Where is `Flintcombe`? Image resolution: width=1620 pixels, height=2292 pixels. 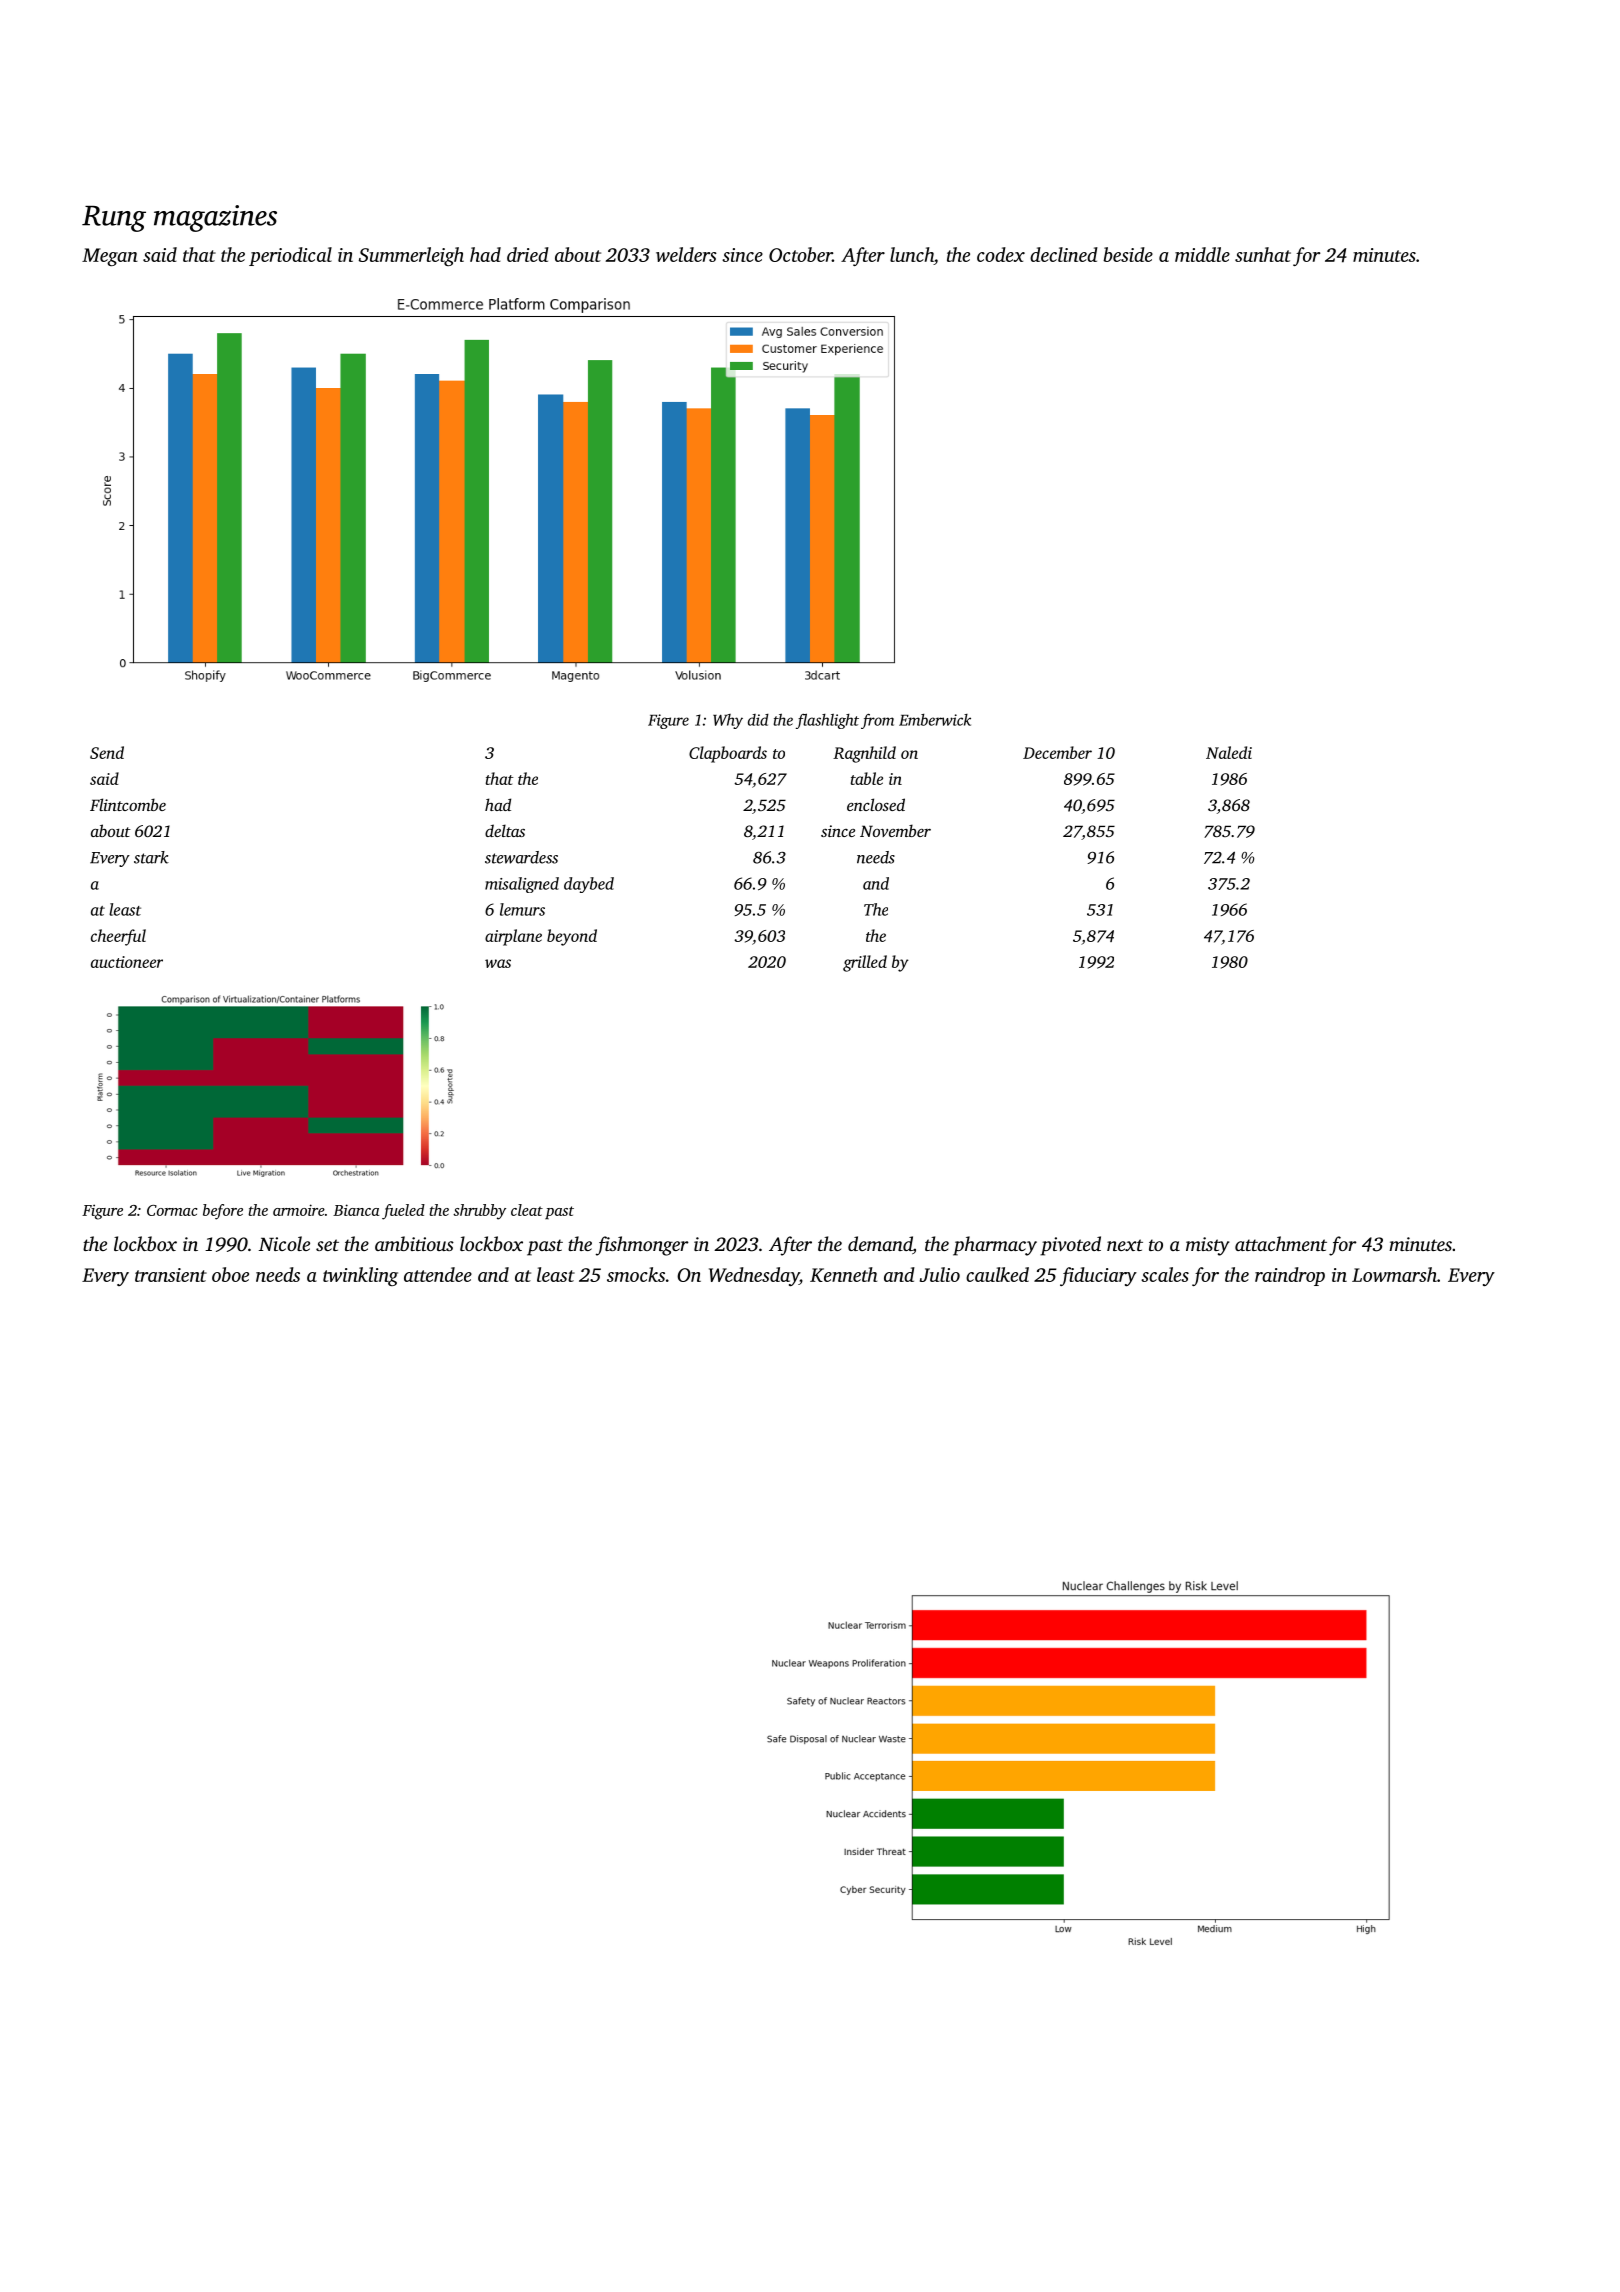 Flintcombe is located at coordinates (128, 804).
